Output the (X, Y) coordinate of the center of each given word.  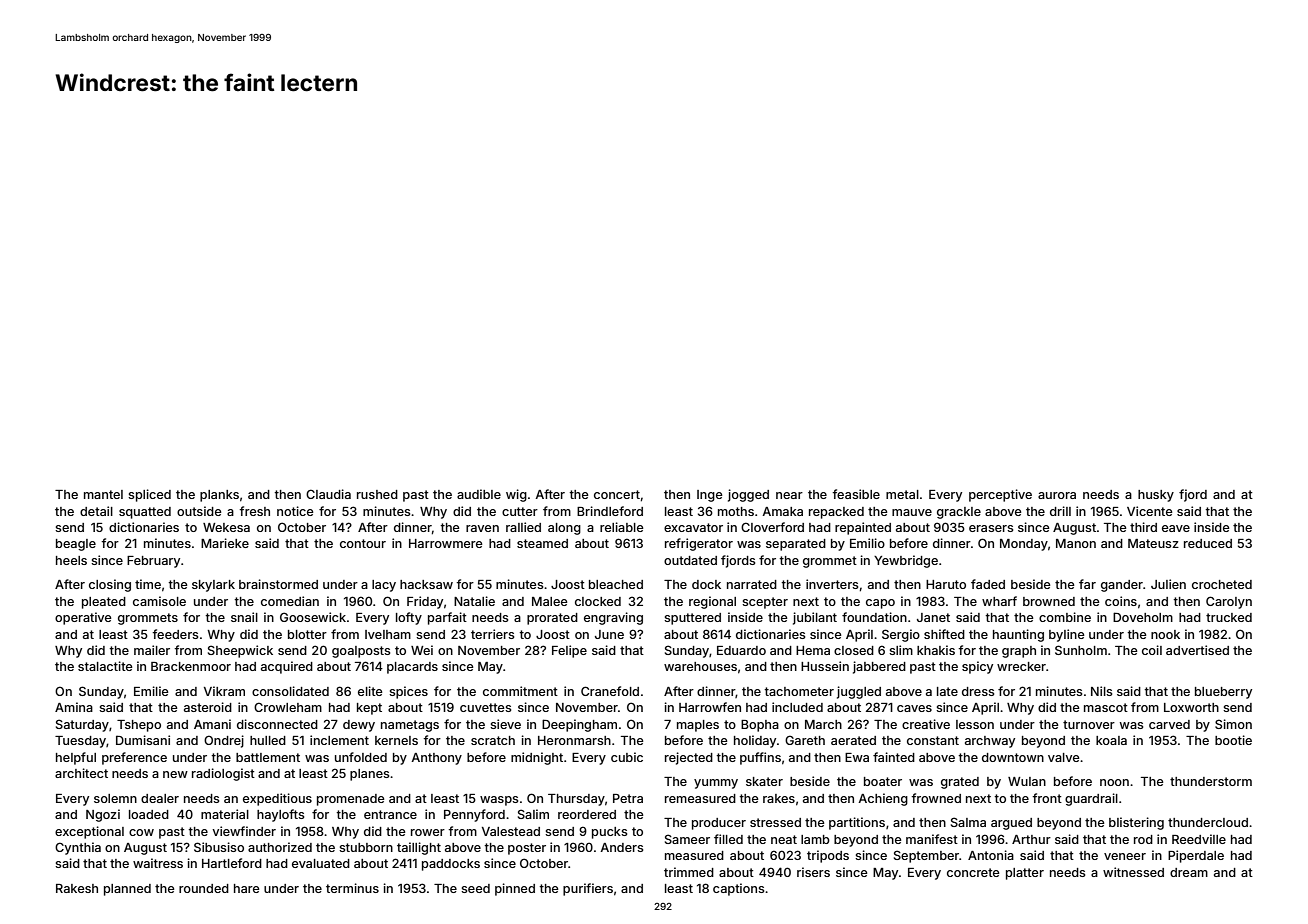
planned (127, 890)
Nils (1101, 691)
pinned (515, 889)
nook (1165, 634)
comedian (290, 601)
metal (902, 494)
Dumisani (143, 740)
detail (96, 511)
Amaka (782, 511)
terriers (492, 634)
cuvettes (485, 707)
